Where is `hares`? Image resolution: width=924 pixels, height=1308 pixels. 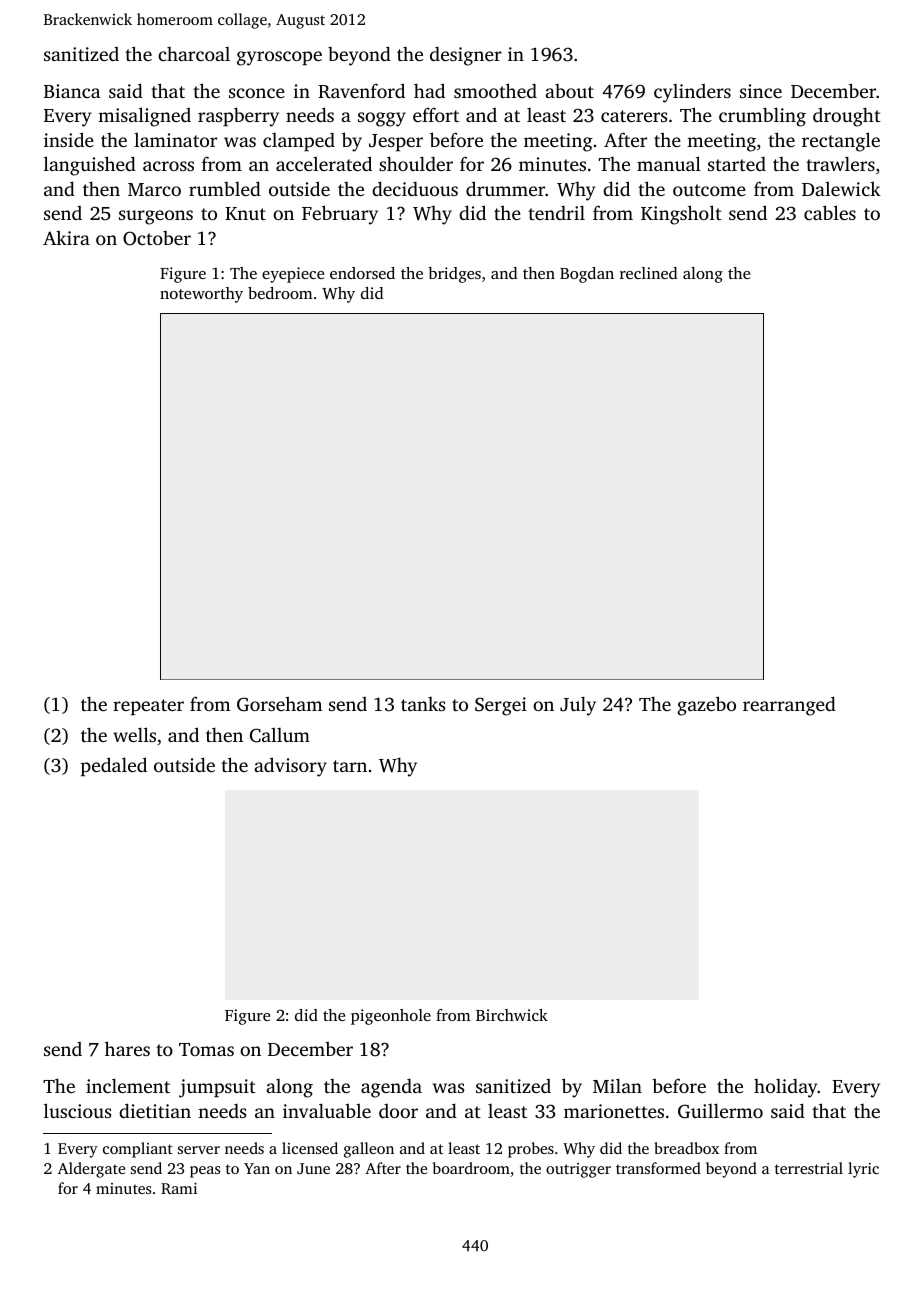
hares is located at coordinates (127, 1048).
